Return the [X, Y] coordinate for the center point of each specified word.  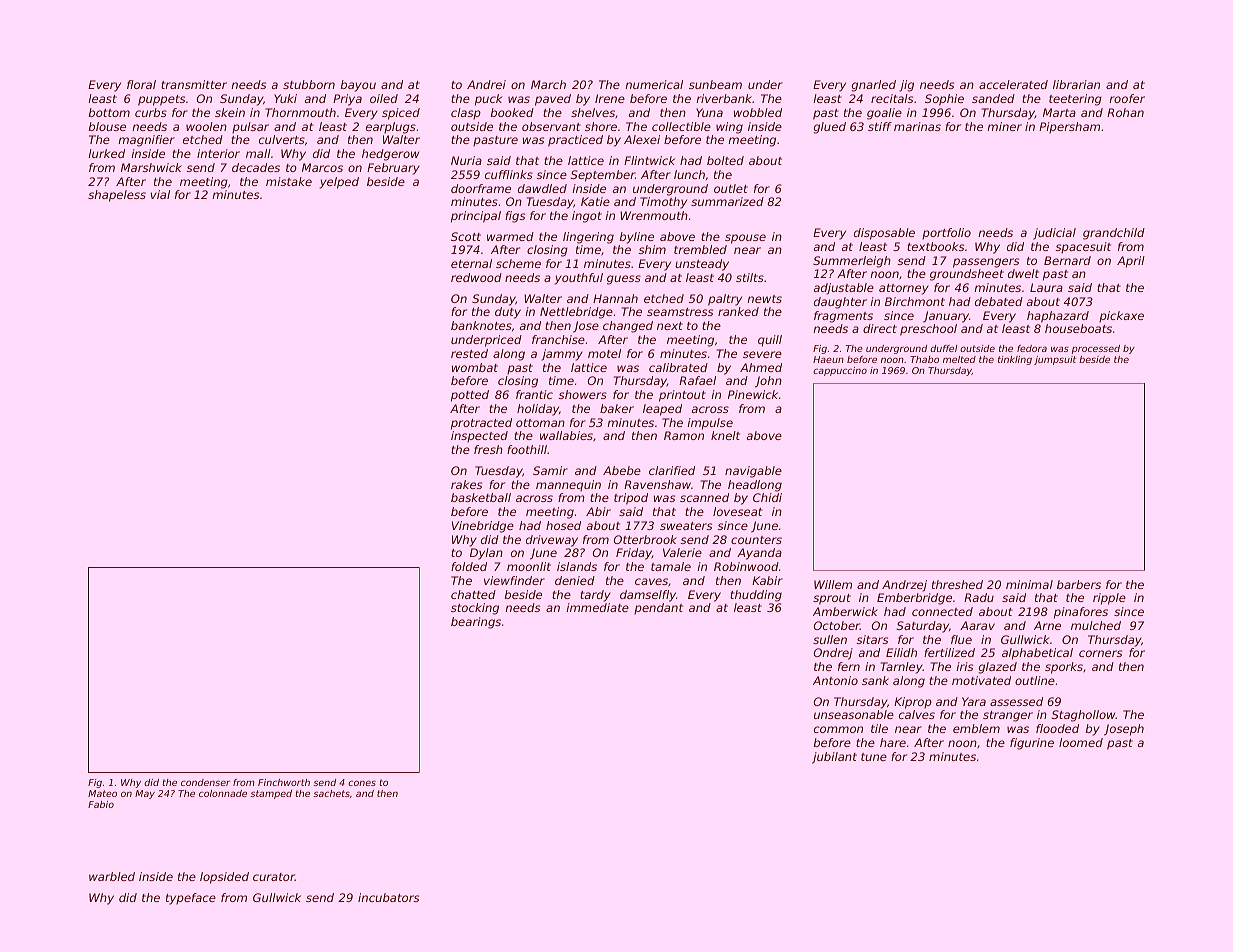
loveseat [738, 511]
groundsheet [967, 275]
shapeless [117, 196]
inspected [479, 436]
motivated [981, 680]
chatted [473, 594]
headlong [755, 486]
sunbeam [715, 84]
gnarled [874, 86]
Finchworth [284, 782]
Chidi [767, 497]
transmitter [194, 84]
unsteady [702, 265]
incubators [388, 897]
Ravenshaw [657, 484]
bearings [476, 623]
